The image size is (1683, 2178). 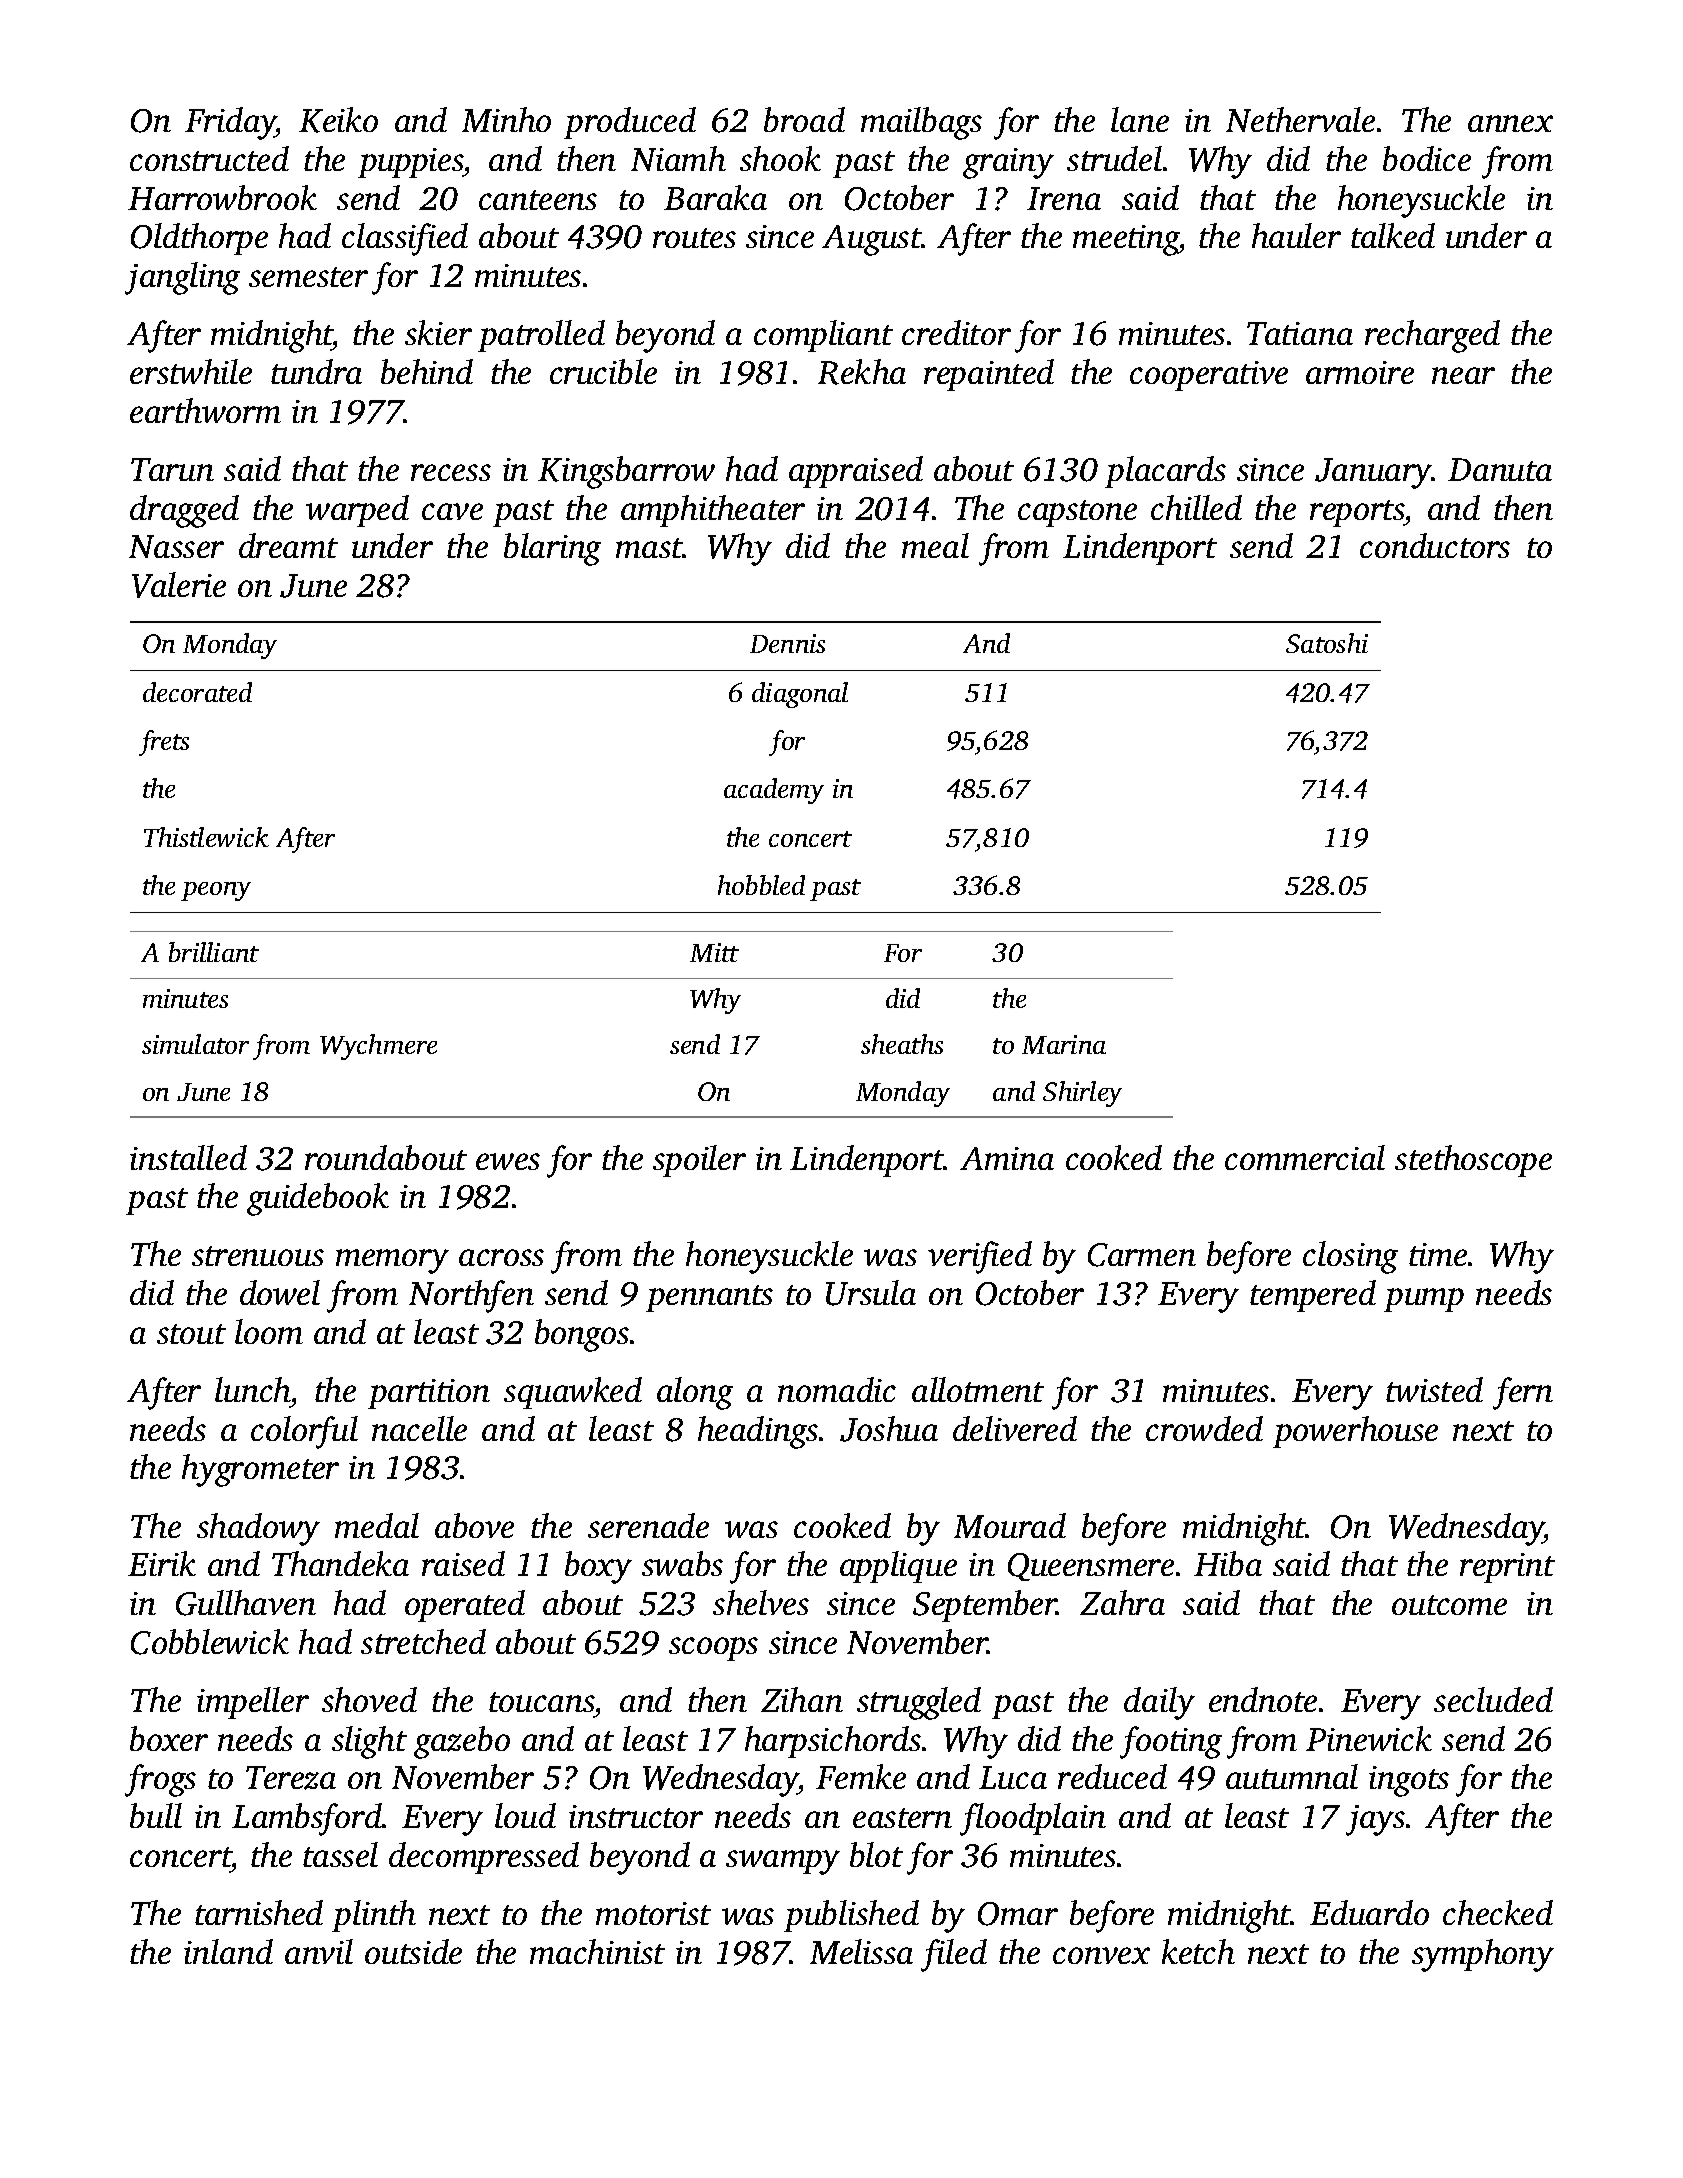 What do you see at coordinates (462, 1742) in the screenshot?
I see `gazebo` at bounding box center [462, 1742].
